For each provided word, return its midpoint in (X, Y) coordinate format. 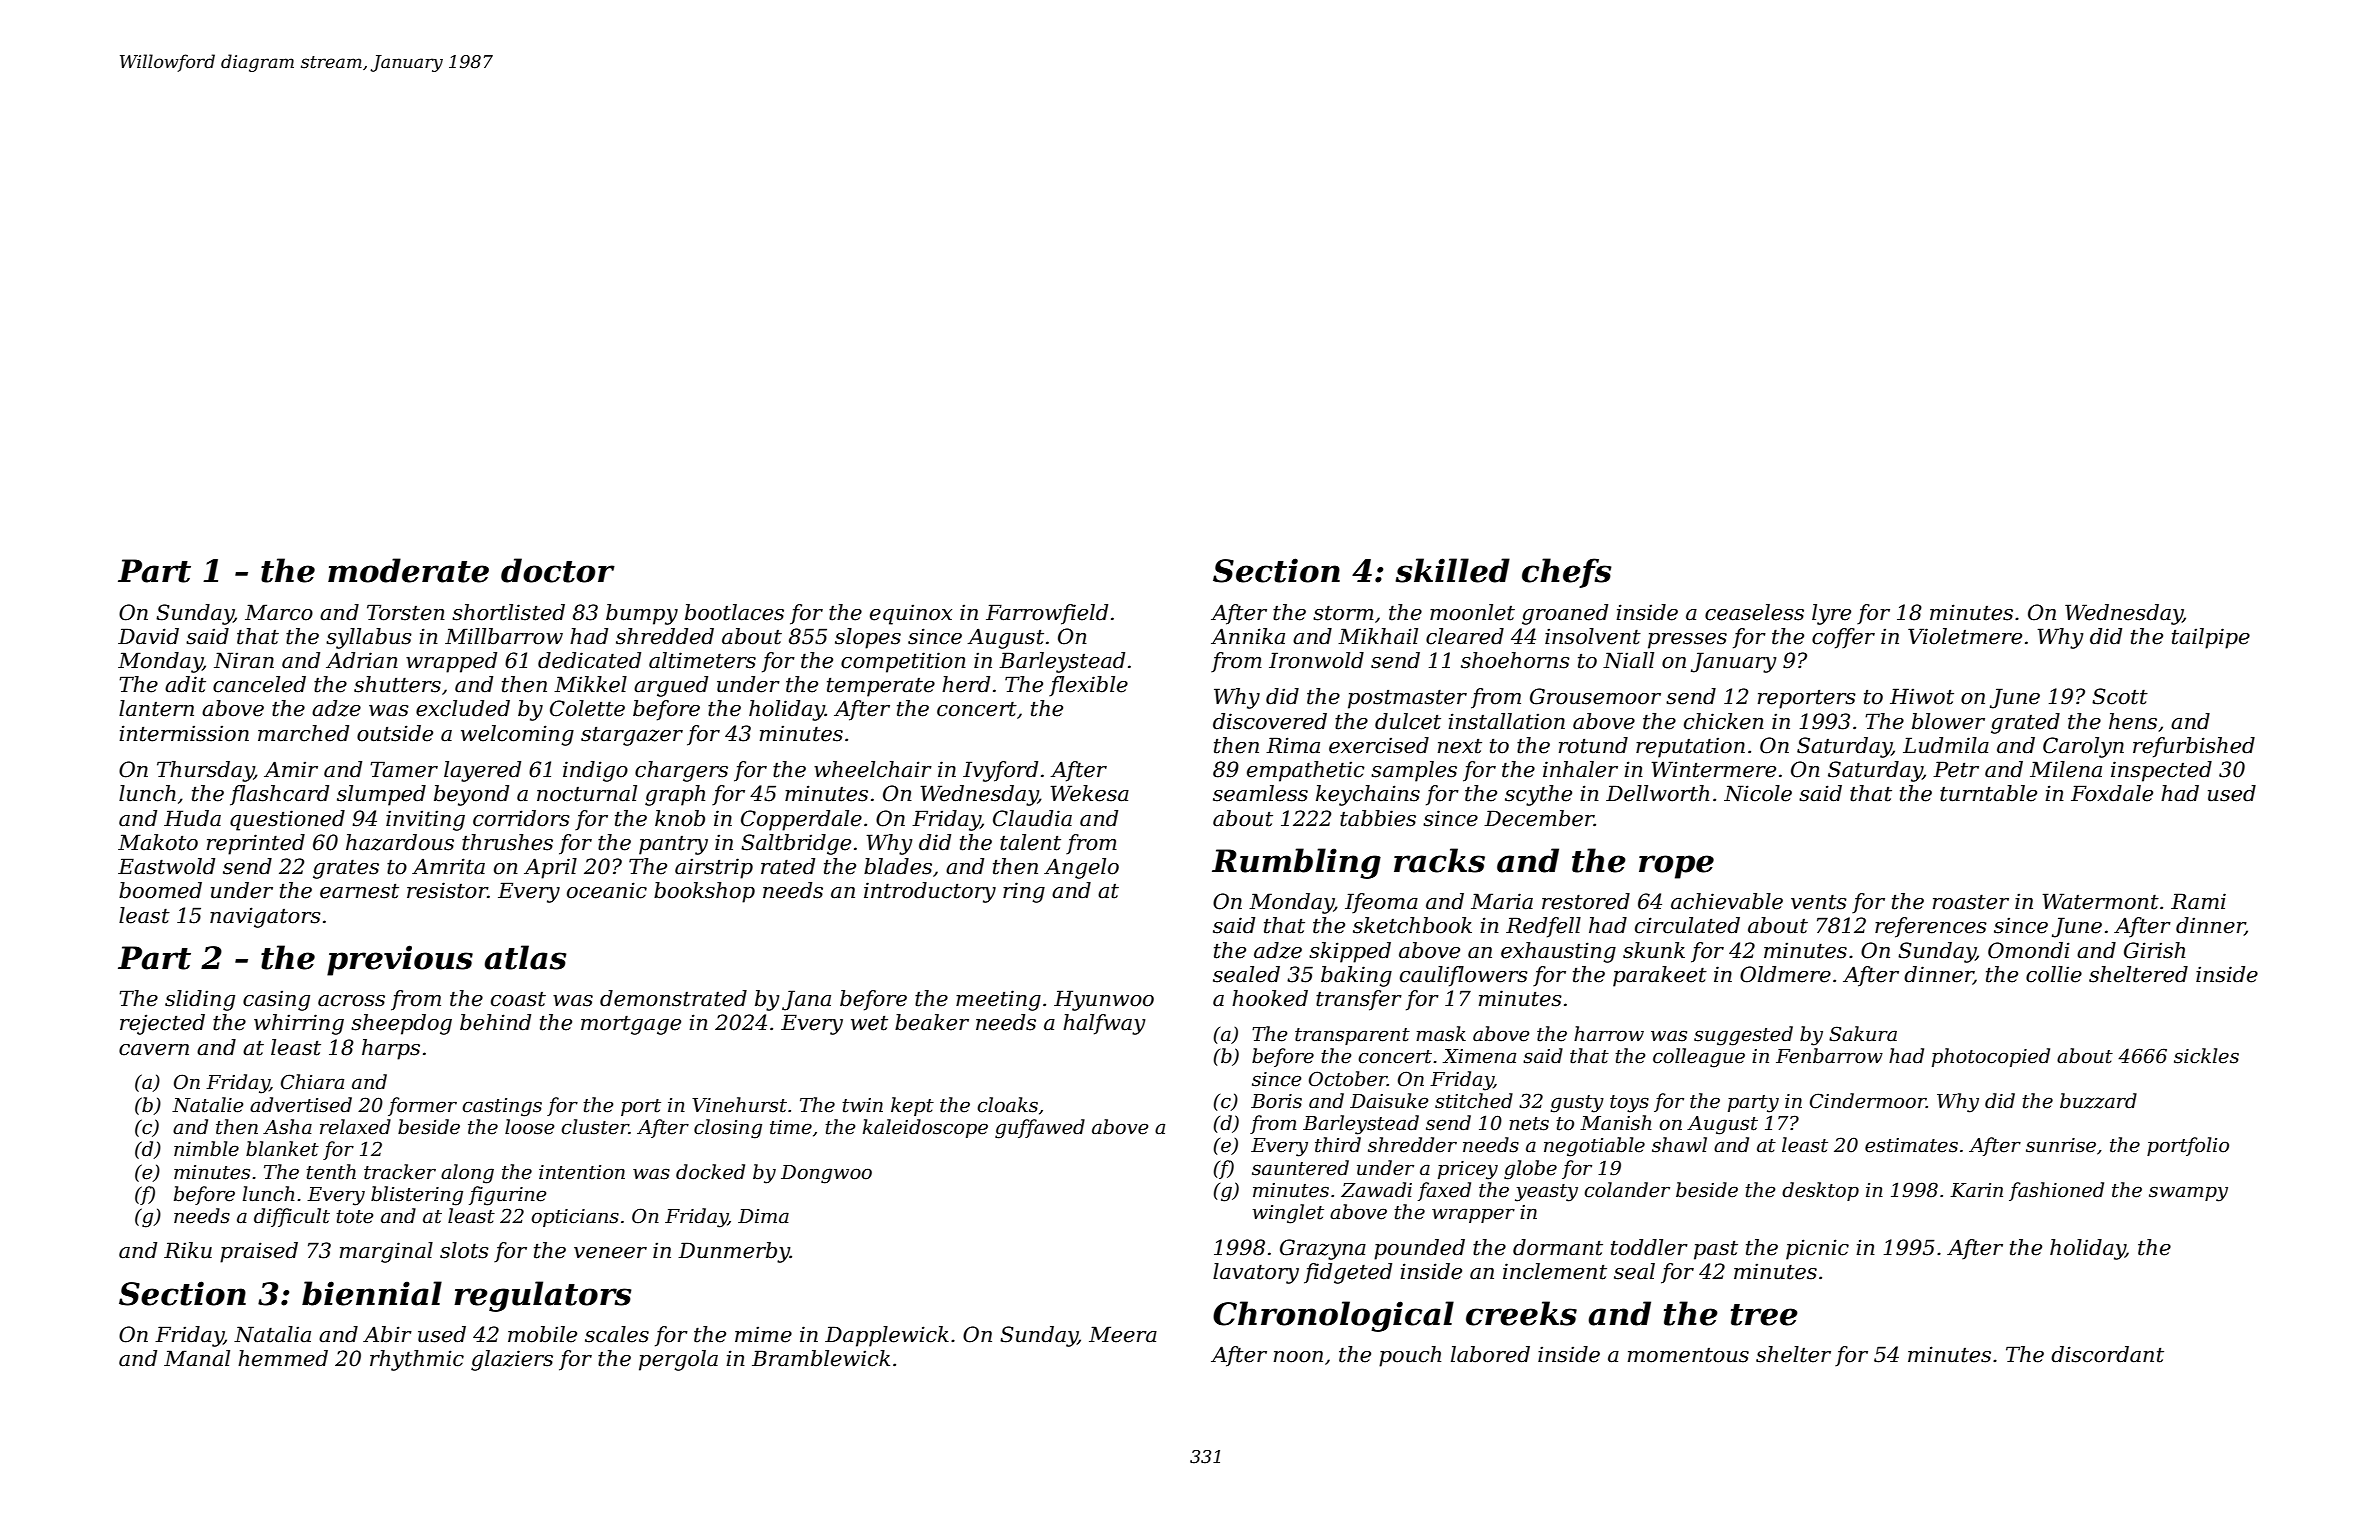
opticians (575, 1218)
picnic (1817, 1249)
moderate (408, 570)
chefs (1567, 573)
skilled (1452, 570)
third (1338, 1145)
